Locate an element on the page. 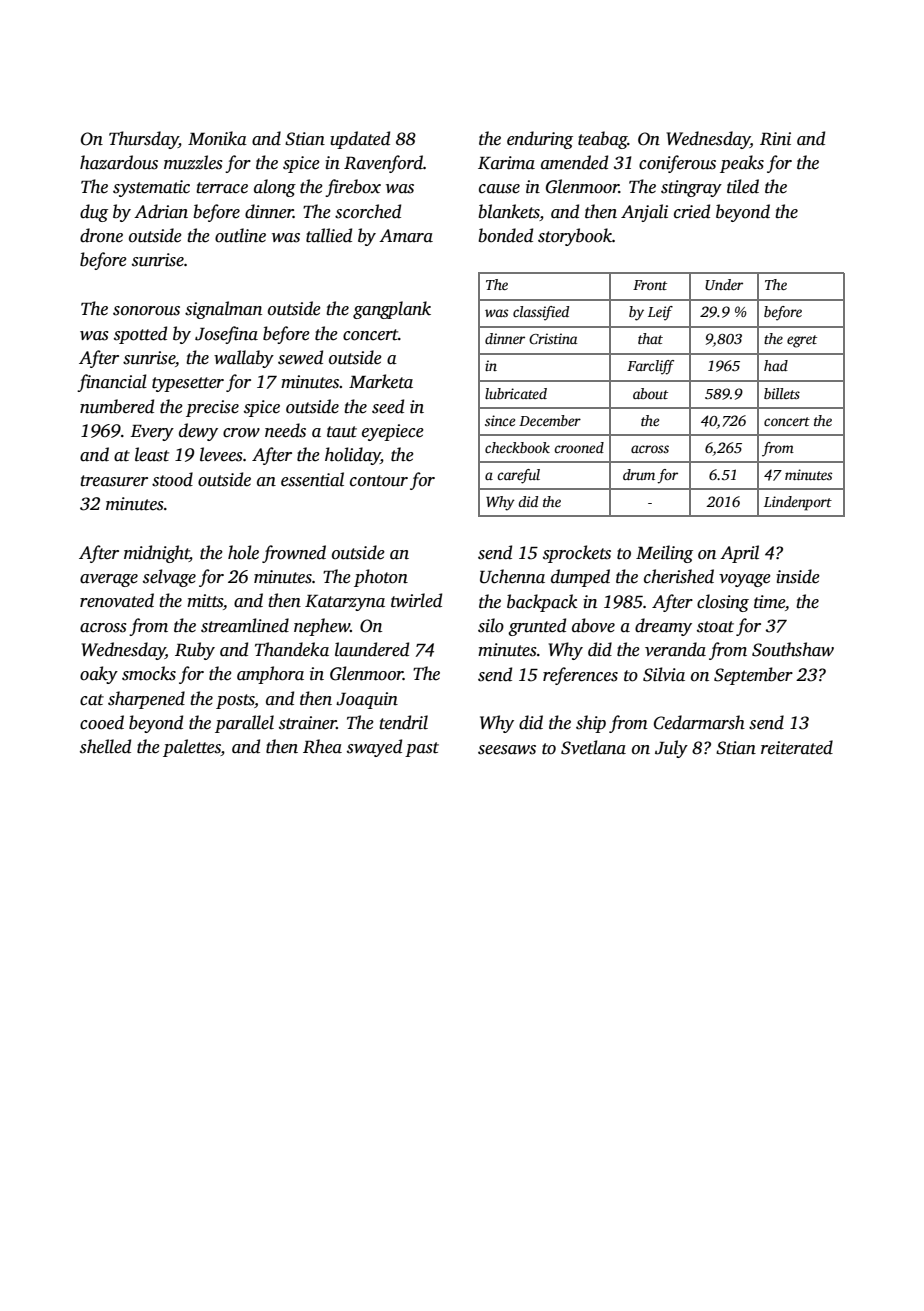 The width and height of the image is (924, 1311). average is located at coordinates (109, 580).
